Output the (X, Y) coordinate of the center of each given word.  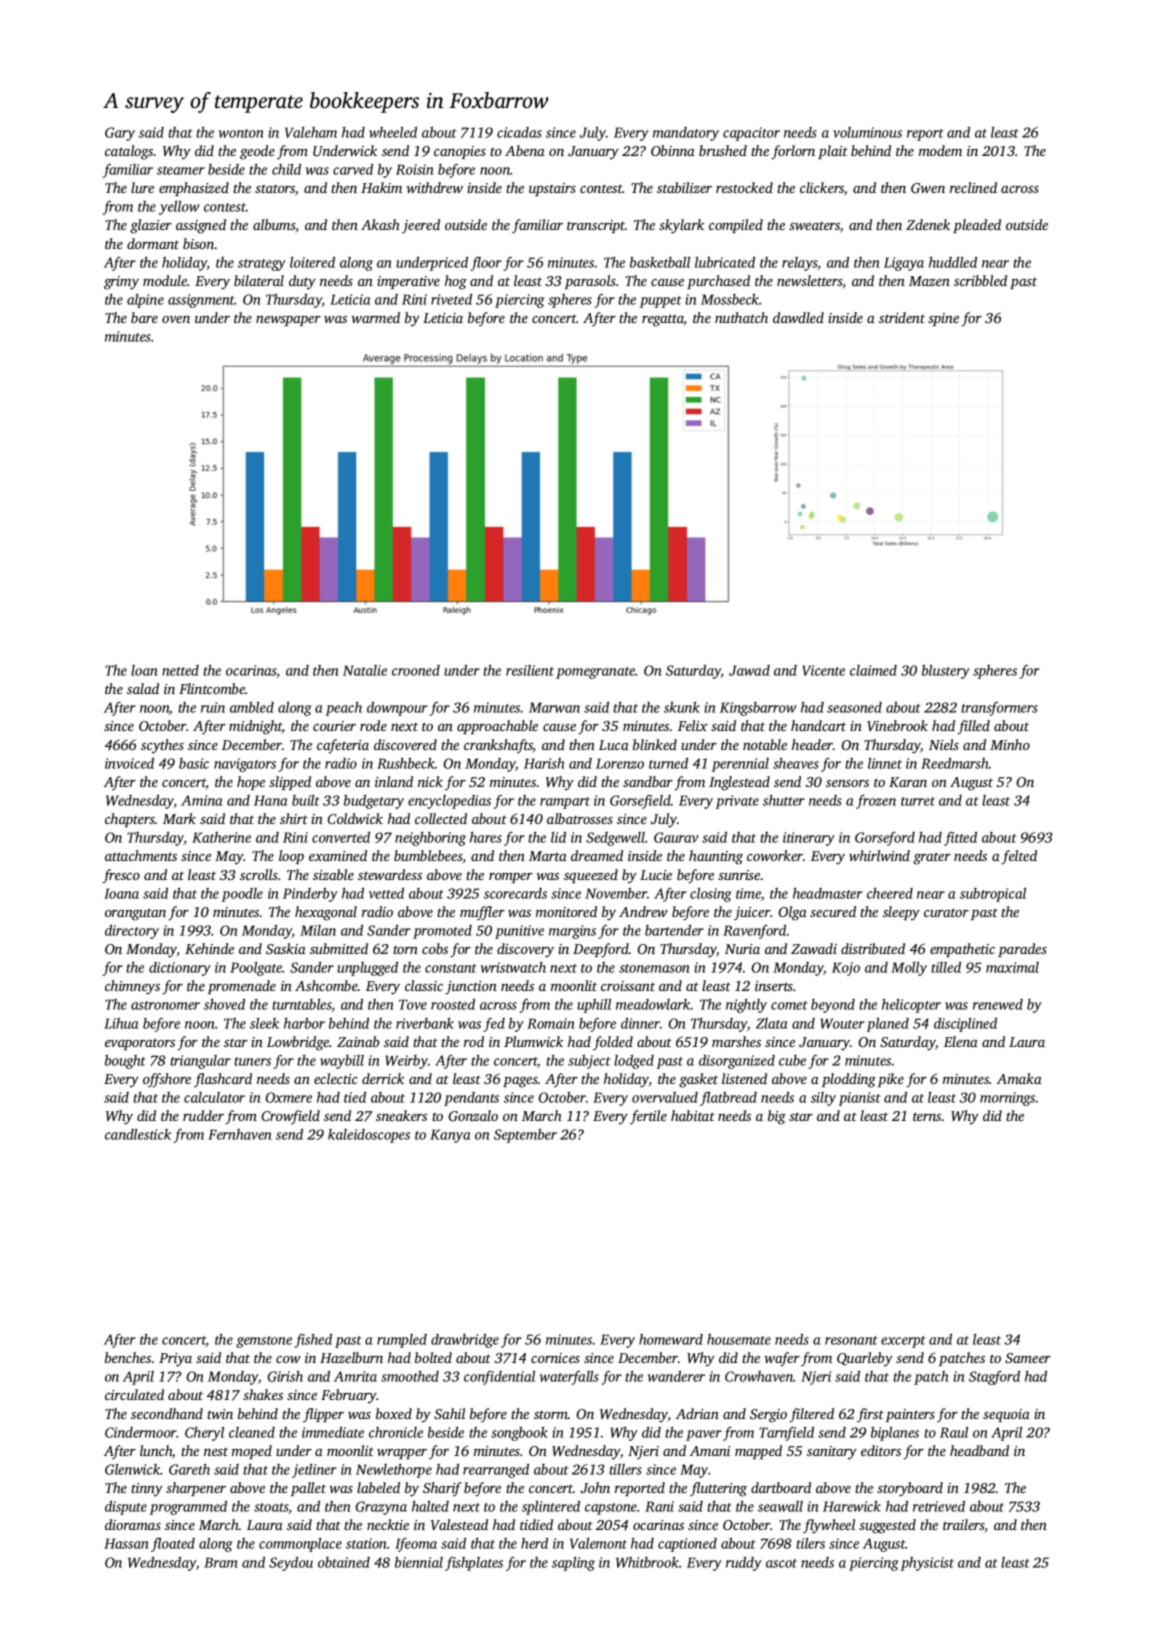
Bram (220, 1562)
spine (943, 319)
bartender (674, 930)
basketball (660, 262)
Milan (318, 930)
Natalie (365, 670)
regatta (663, 320)
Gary (120, 134)
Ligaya (904, 264)
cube (792, 1060)
